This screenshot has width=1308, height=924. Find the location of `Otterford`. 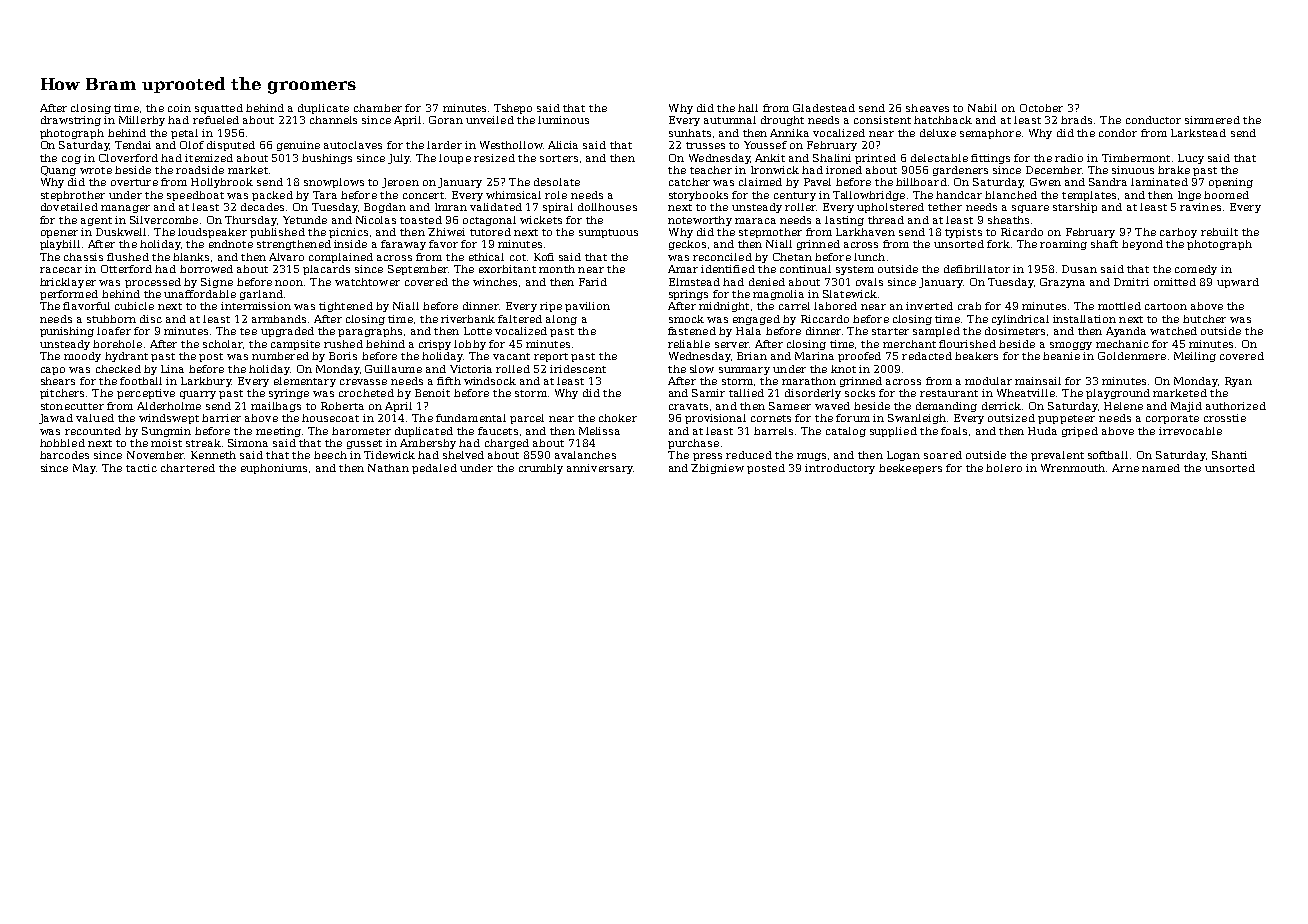

Otterford is located at coordinates (126, 269).
